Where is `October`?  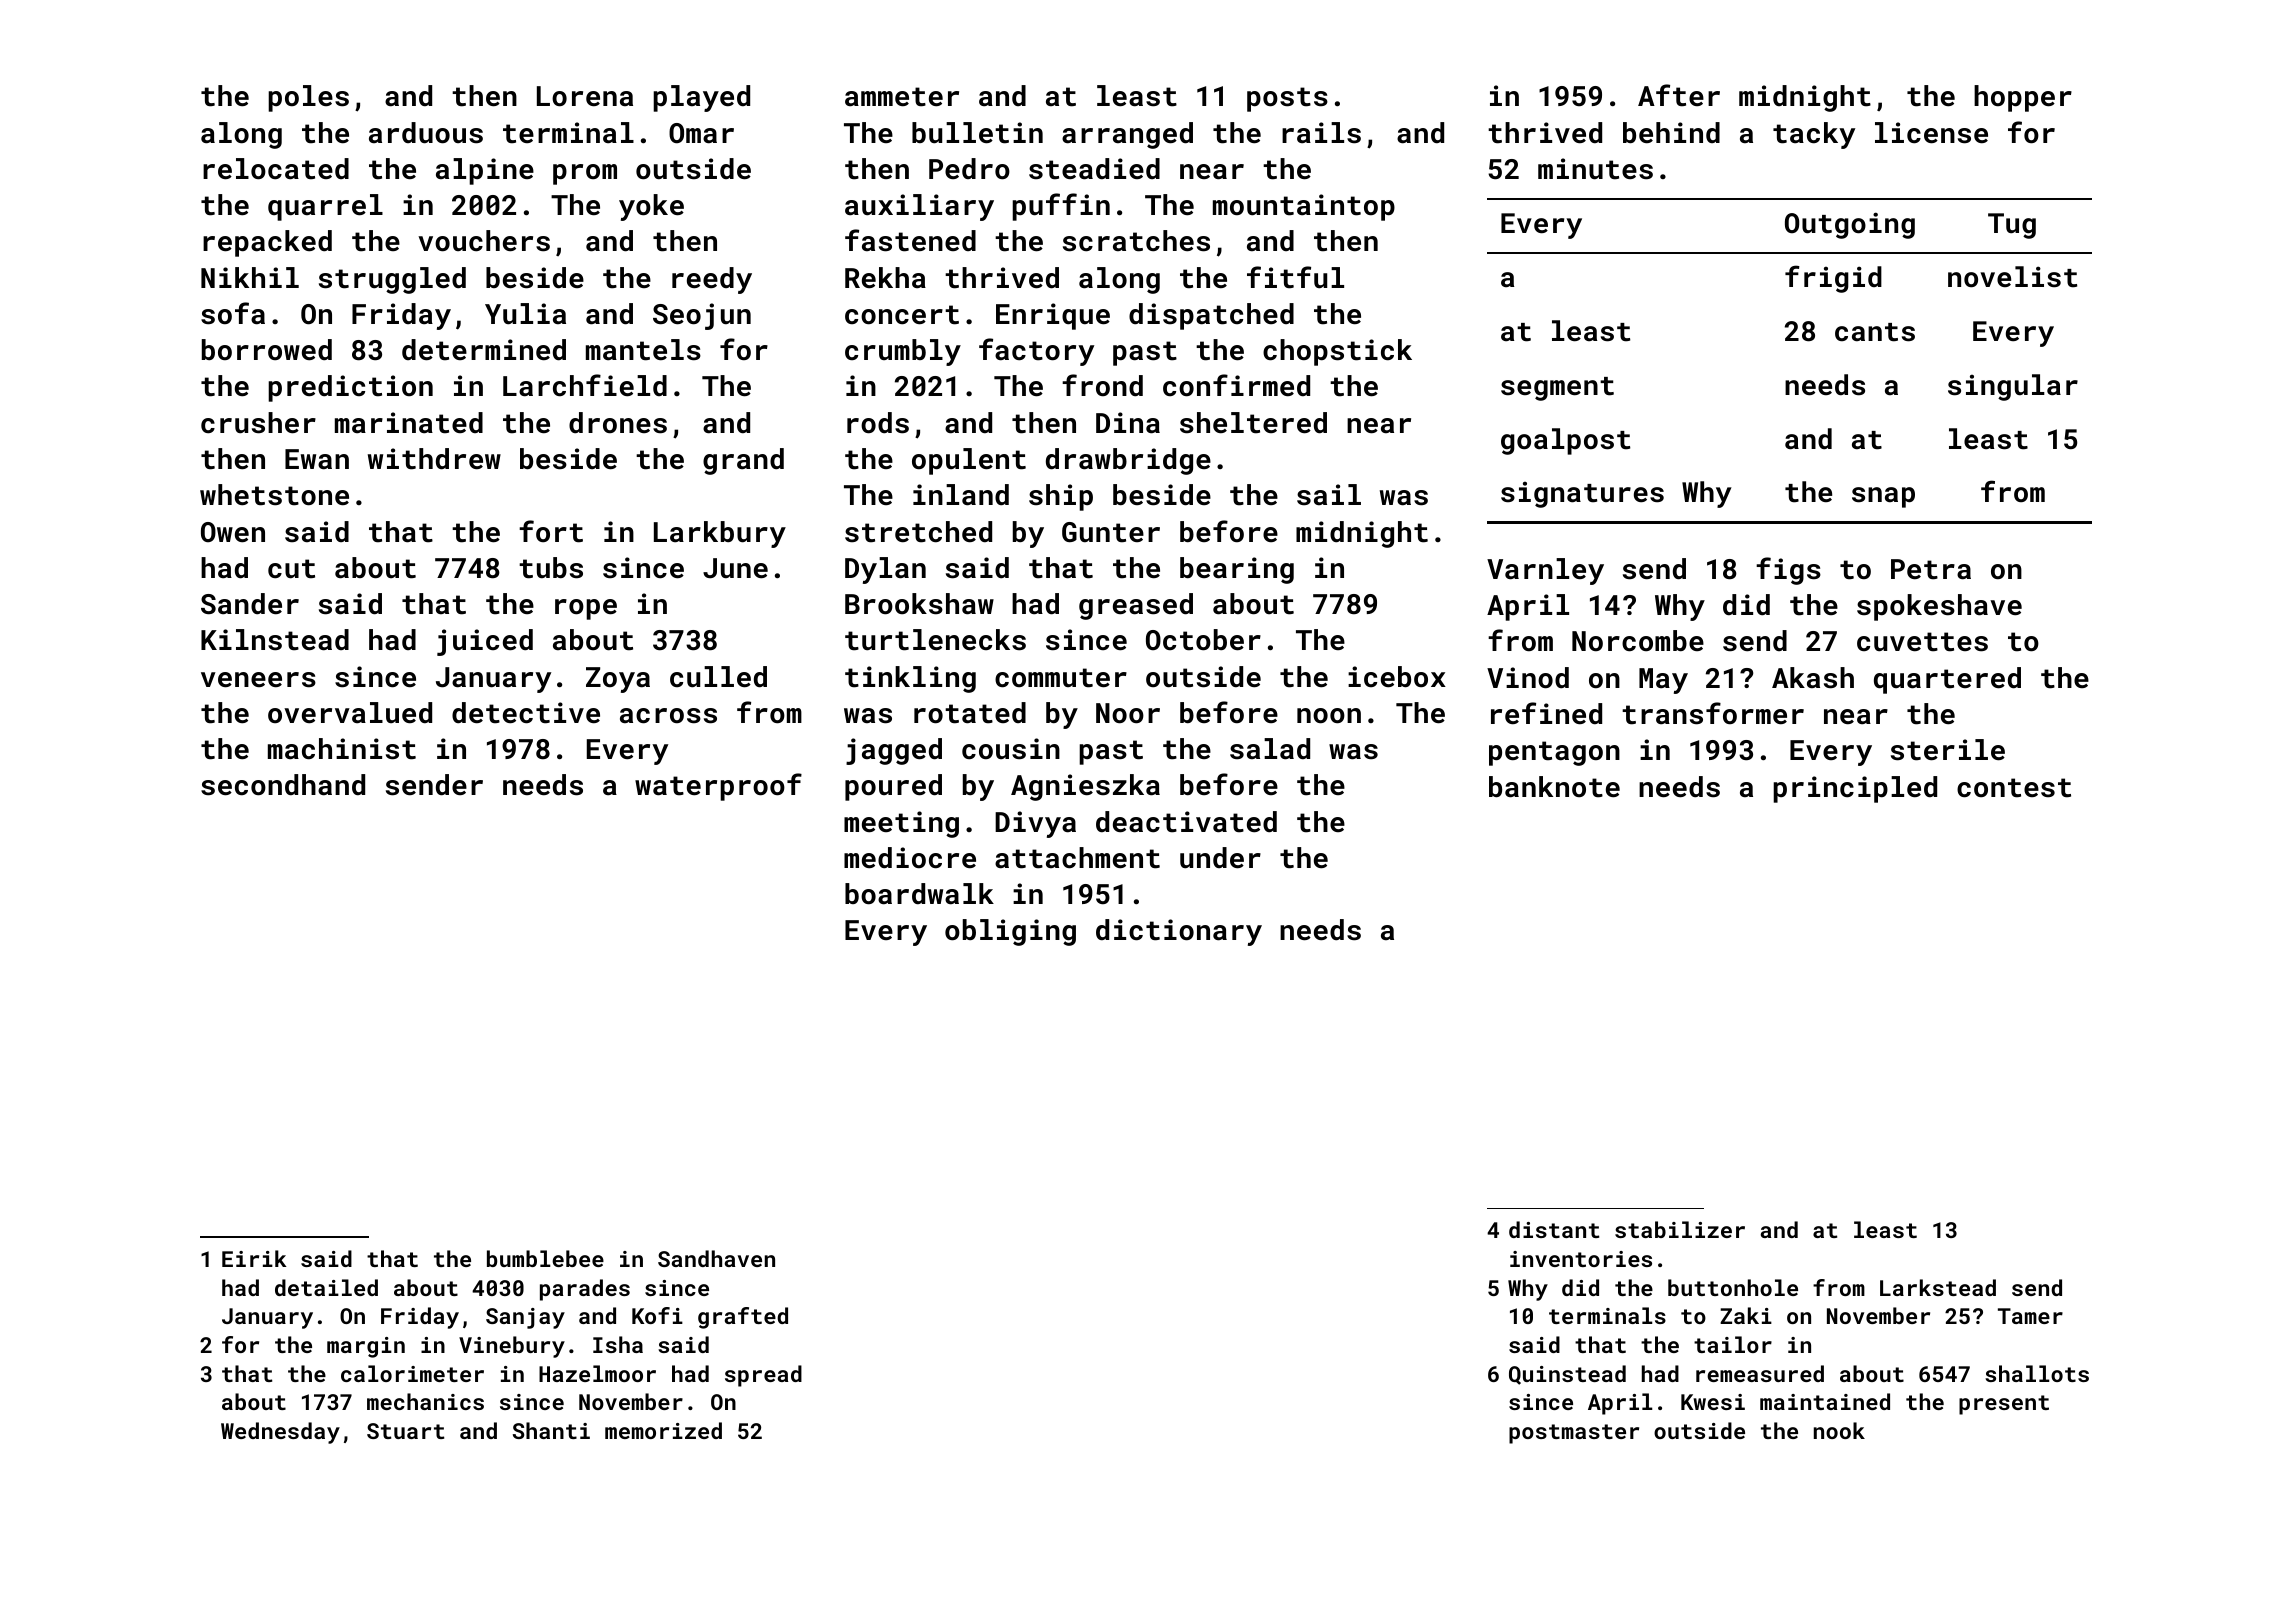
October is located at coordinates (1203, 640).
